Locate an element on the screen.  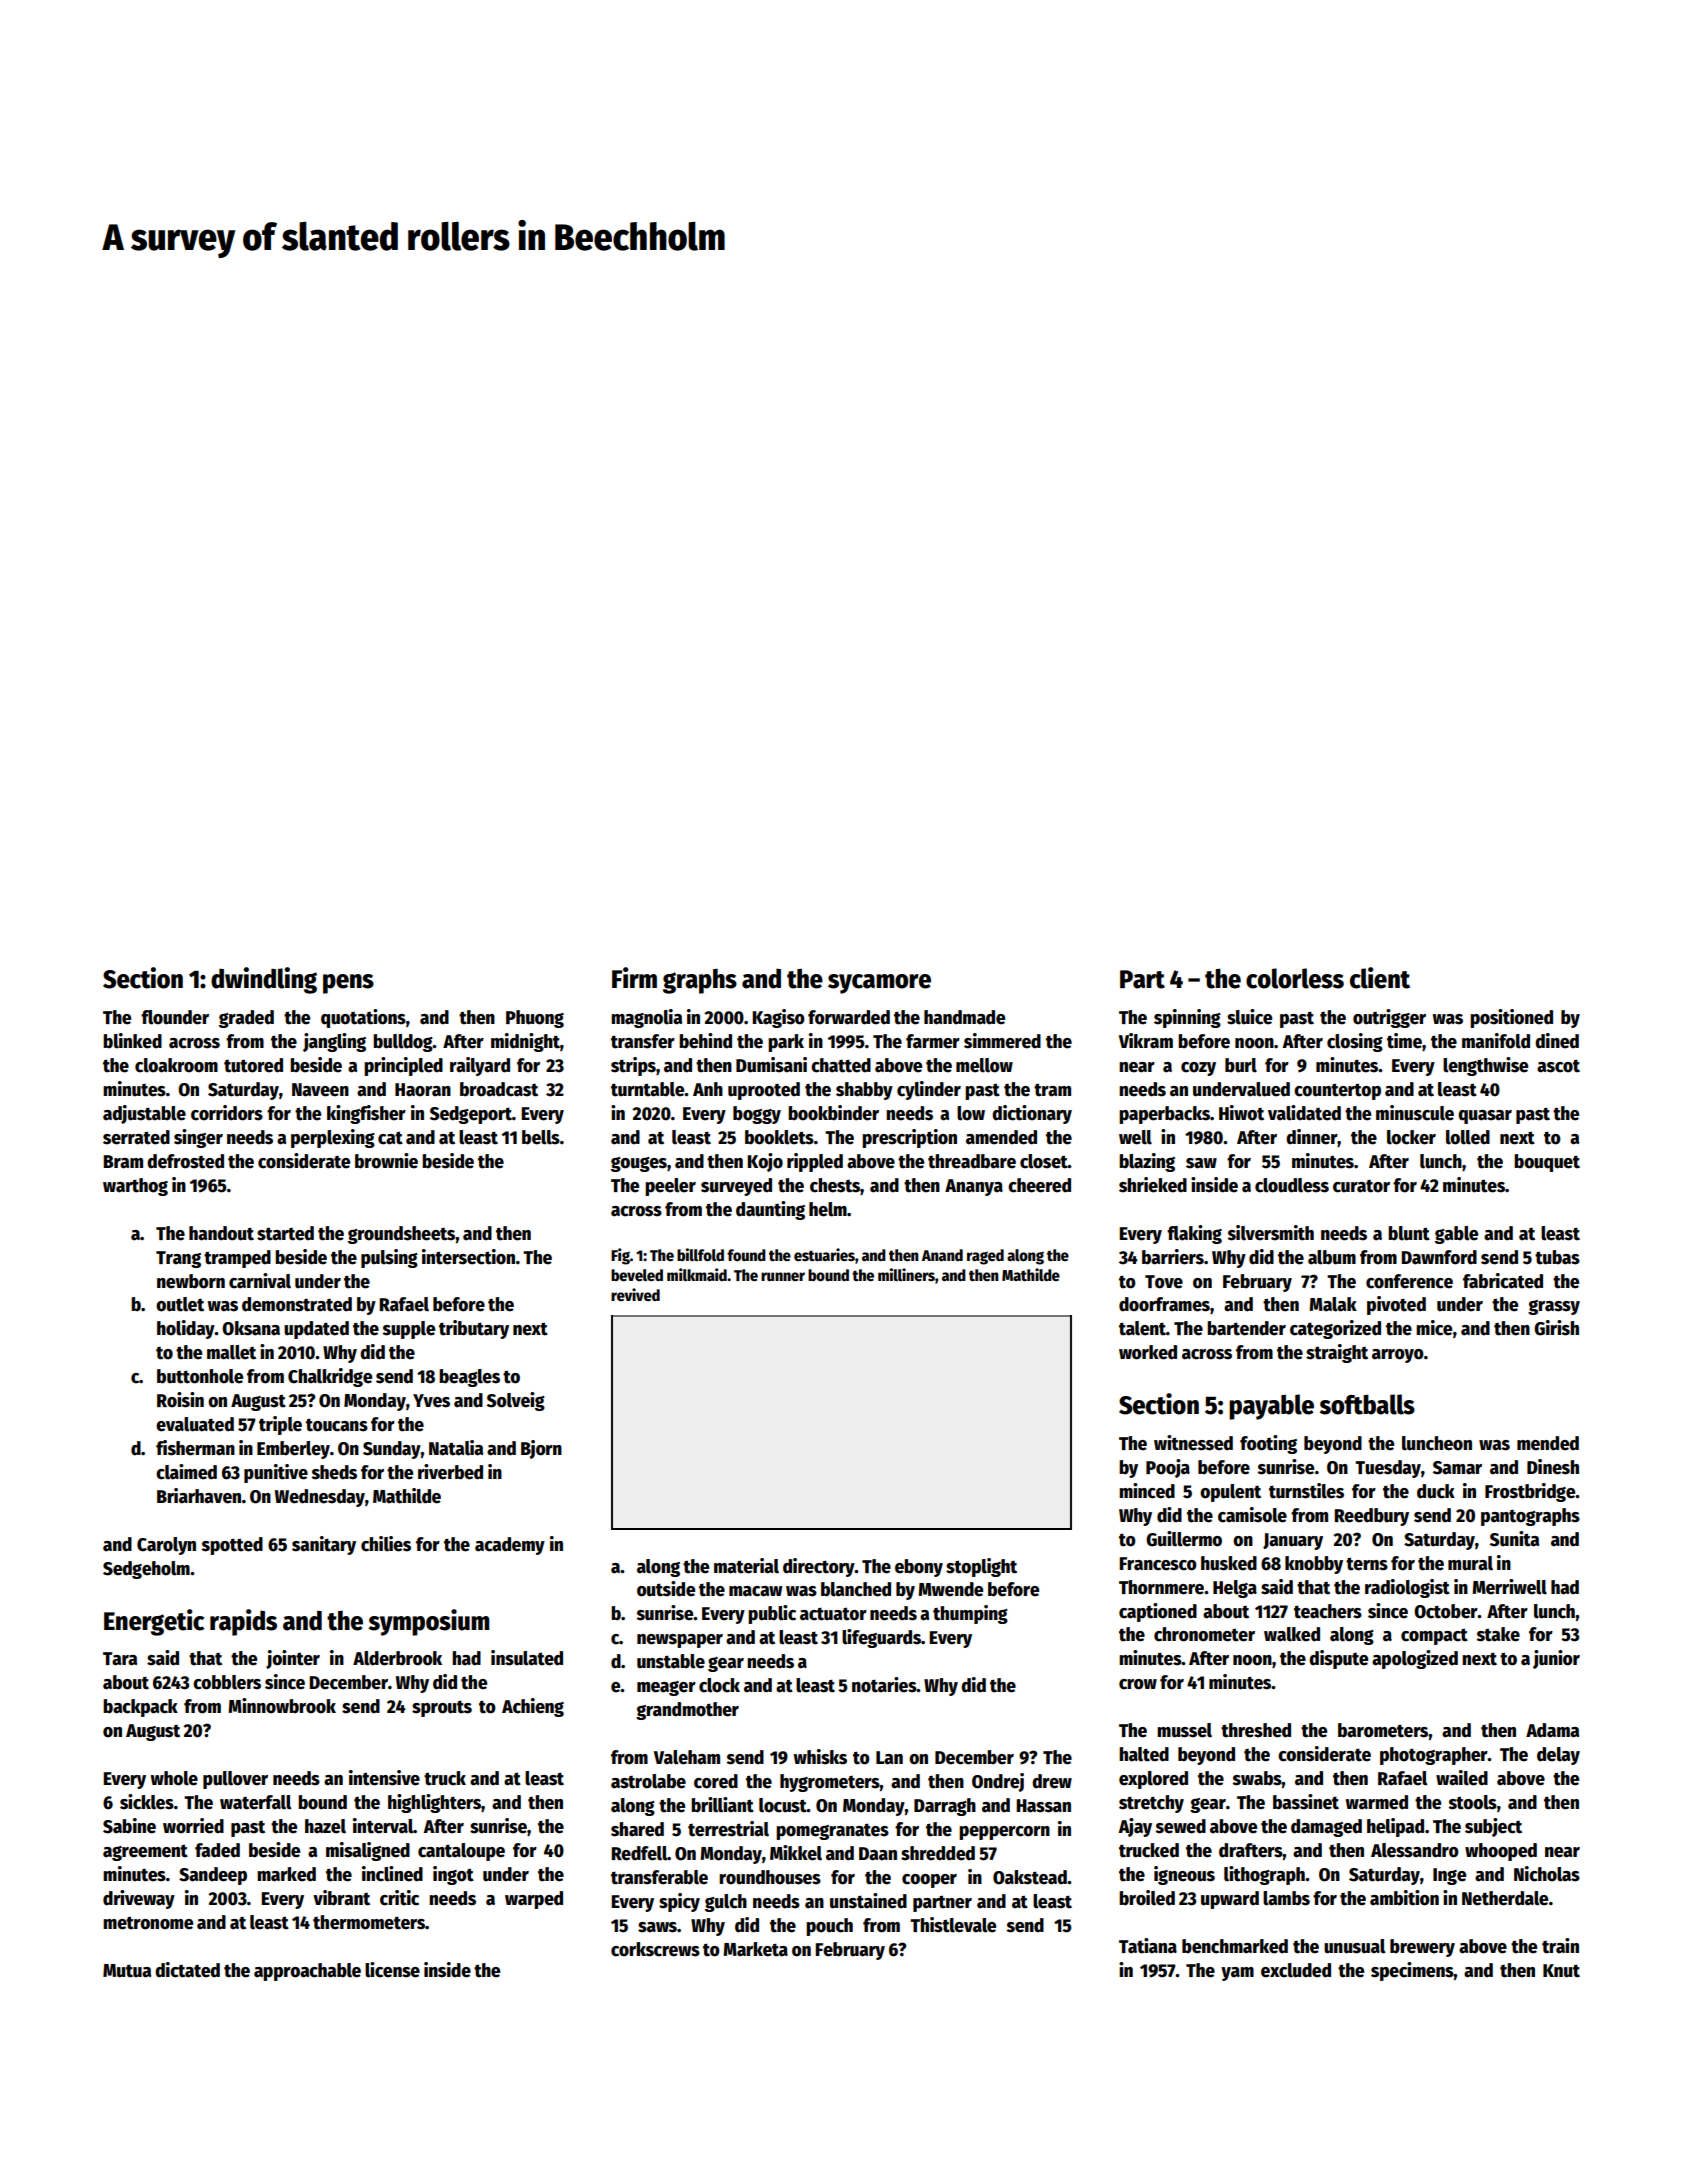
colorless is located at coordinates (1295, 978).
